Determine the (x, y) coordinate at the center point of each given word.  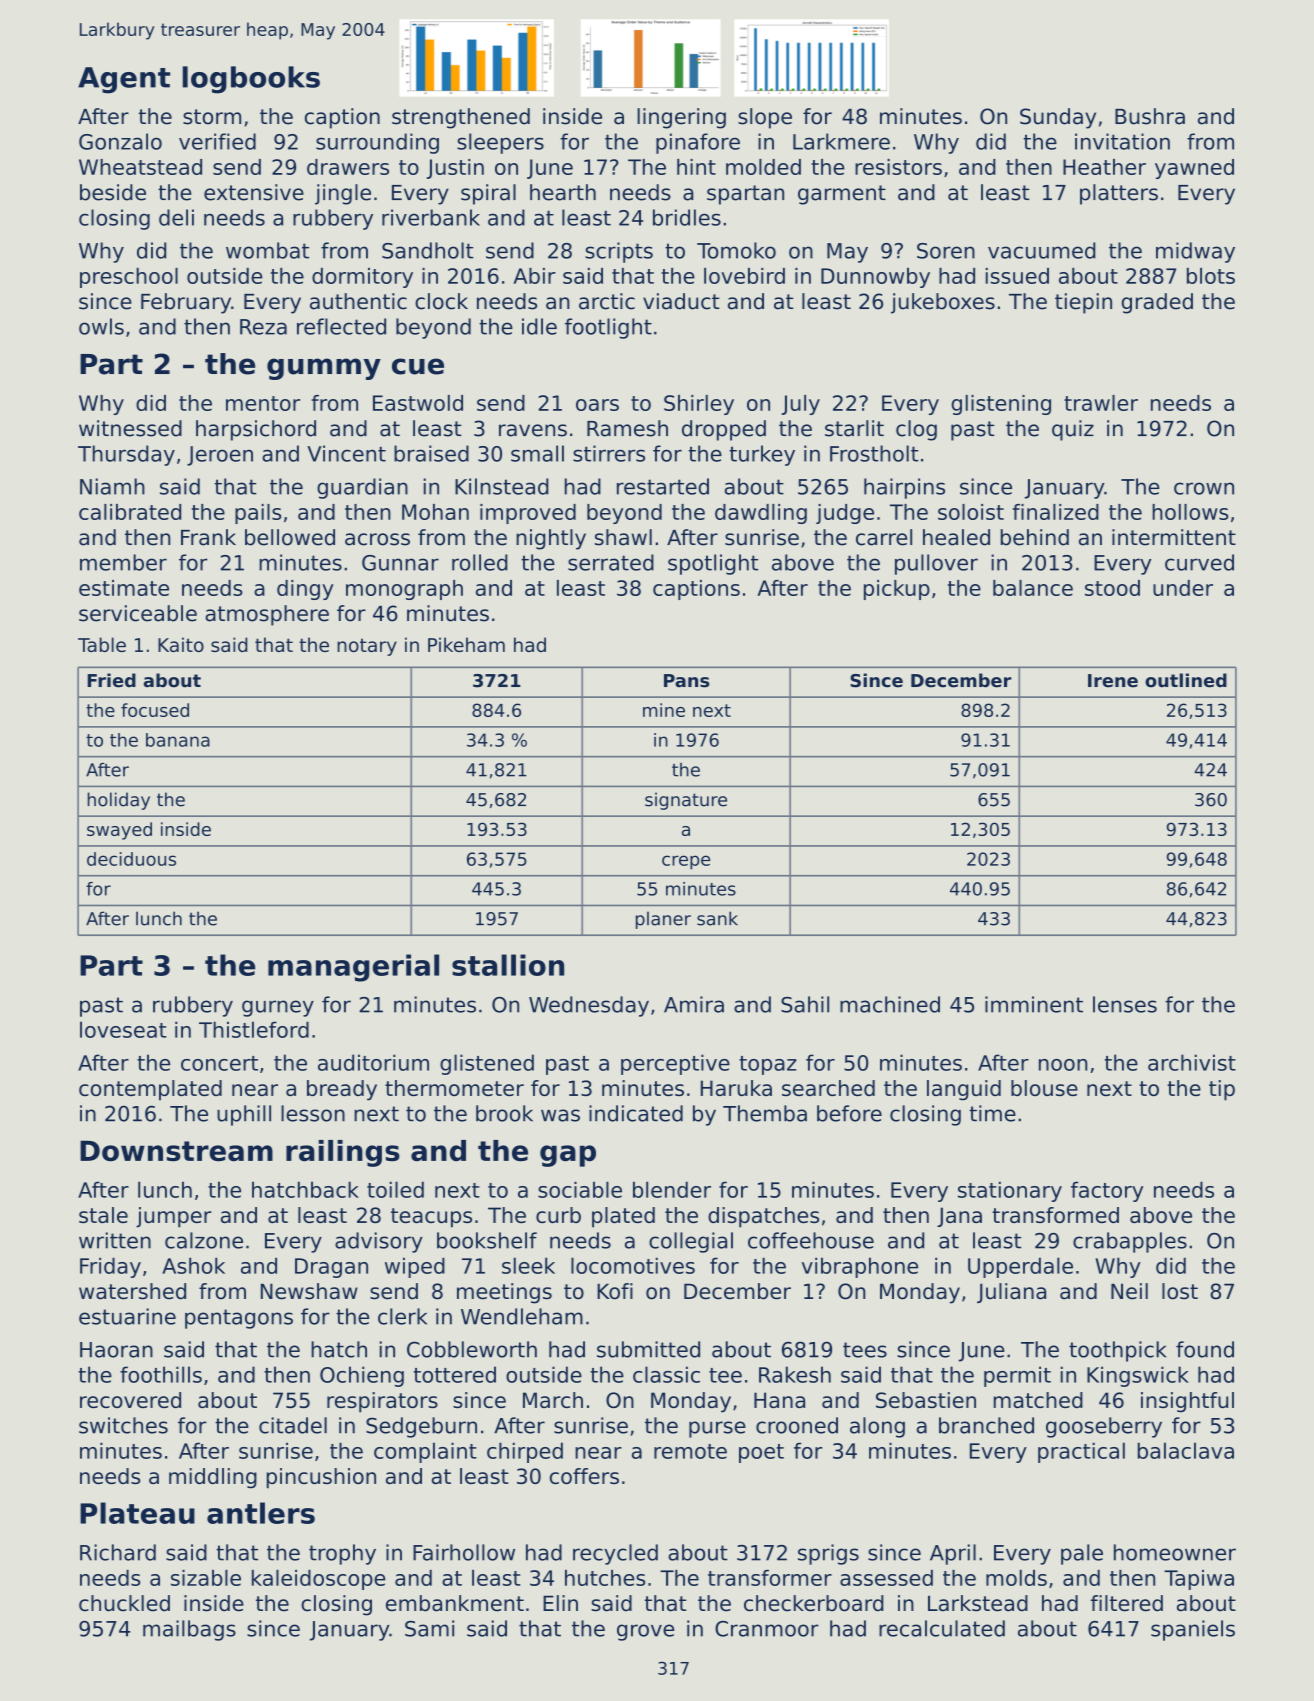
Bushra (1150, 116)
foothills (161, 1374)
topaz (768, 1065)
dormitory (362, 278)
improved (528, 514)
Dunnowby (875, 278)
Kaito (181, 644)
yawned (1194, 169)
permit (1017, 1376)
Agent (124, 80)
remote (690, 1451)
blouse (1044, 1088)
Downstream (176, 1151)
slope (765, 118)
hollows (1190, 512)
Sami (429, 1628)
